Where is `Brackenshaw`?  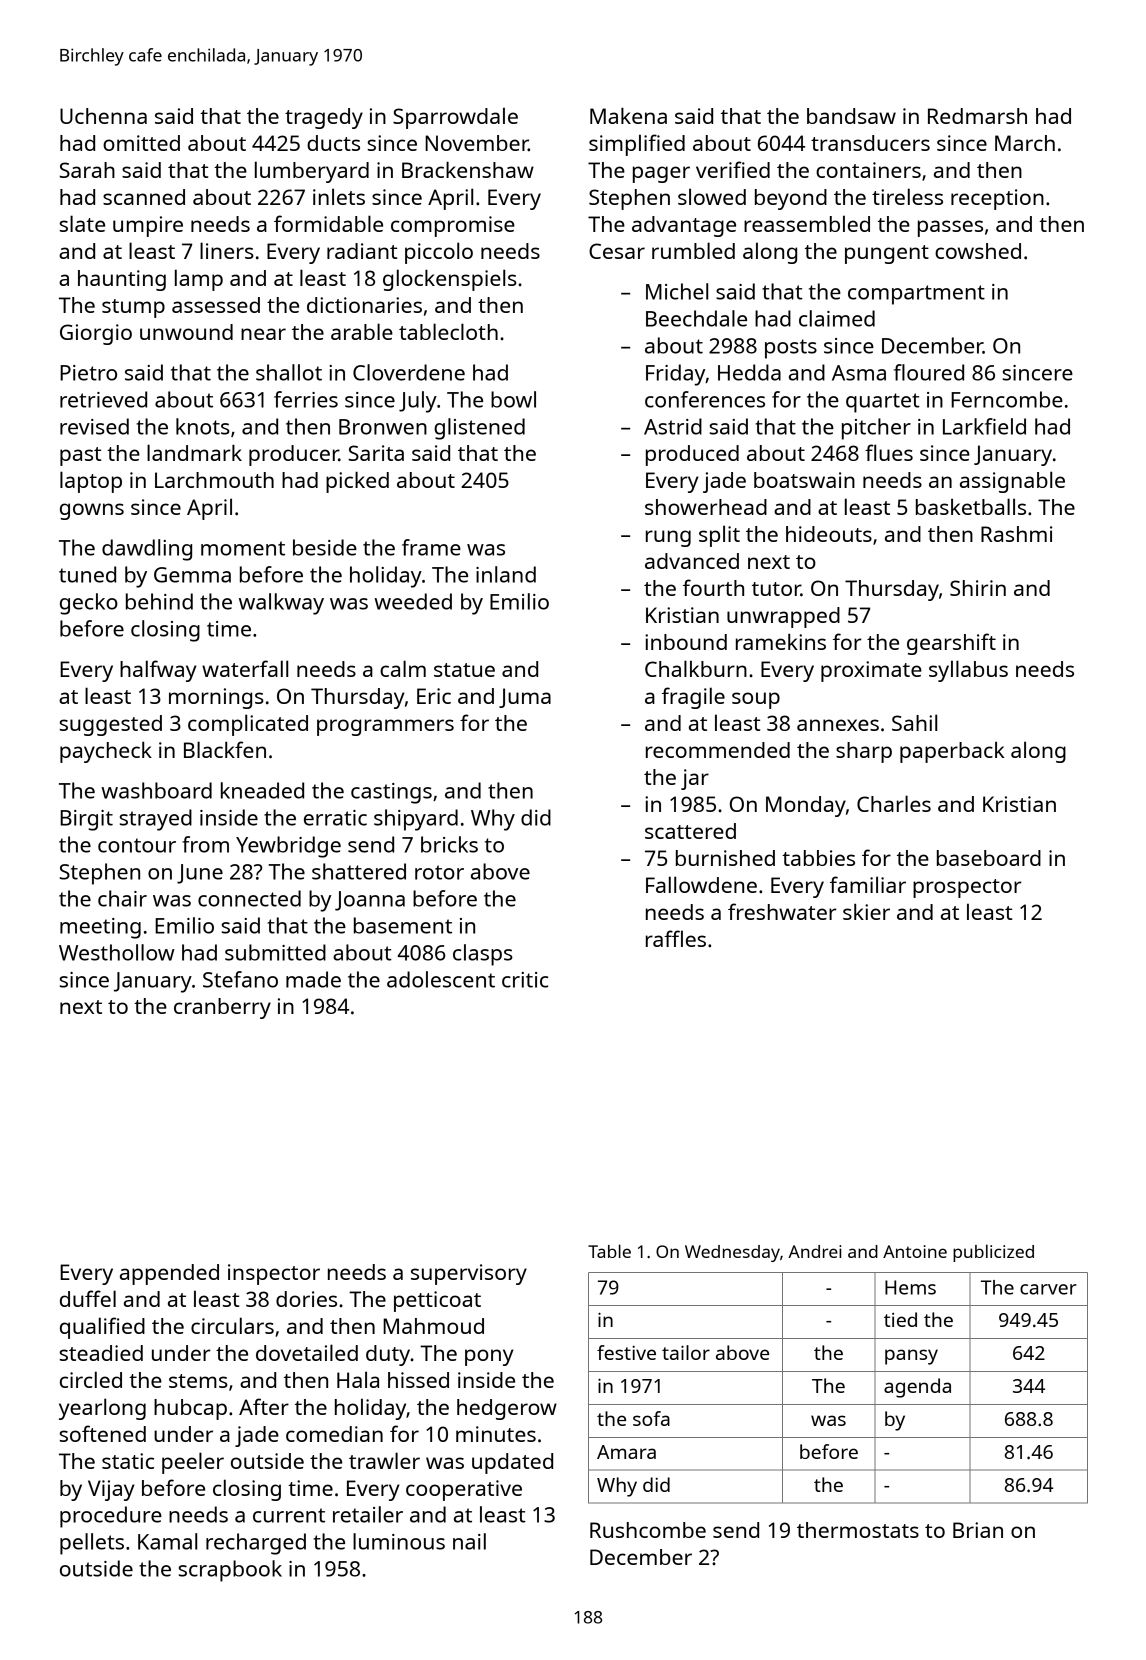 Brackenshaw is located at coordinates (468, 170).
